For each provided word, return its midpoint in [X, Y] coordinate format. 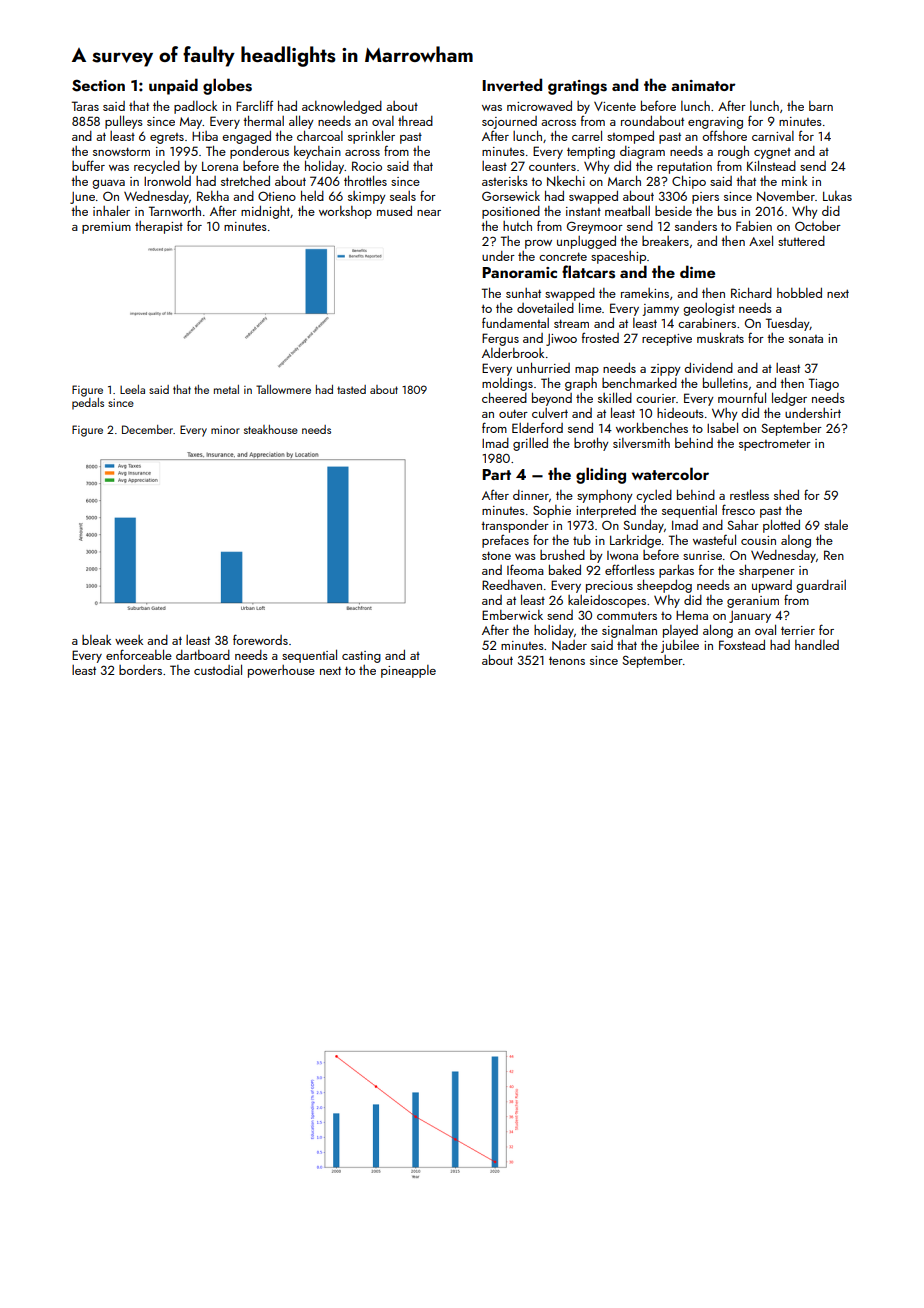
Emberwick [512, 615]
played [680, 631]
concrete [563, 256]
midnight [265, 212]
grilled [530, 444]
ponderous [259, 152]
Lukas [837, 196]
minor [225, 430]
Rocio [367, 166]
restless [749, 494]
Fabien [754, 226]
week [129, 640]
